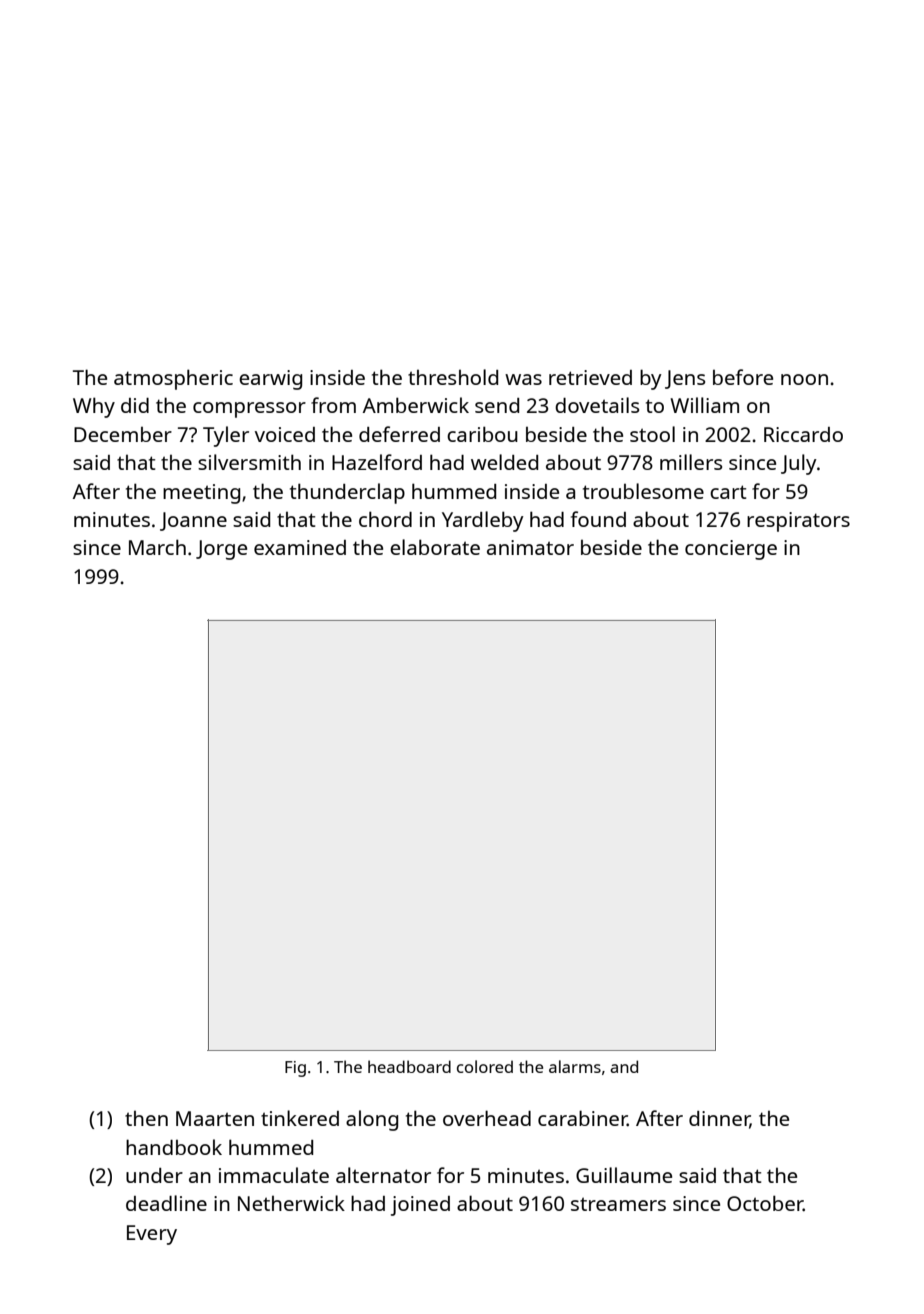 The image size is (924, 1314). I want to click on alarms, so click(575, 1066).
